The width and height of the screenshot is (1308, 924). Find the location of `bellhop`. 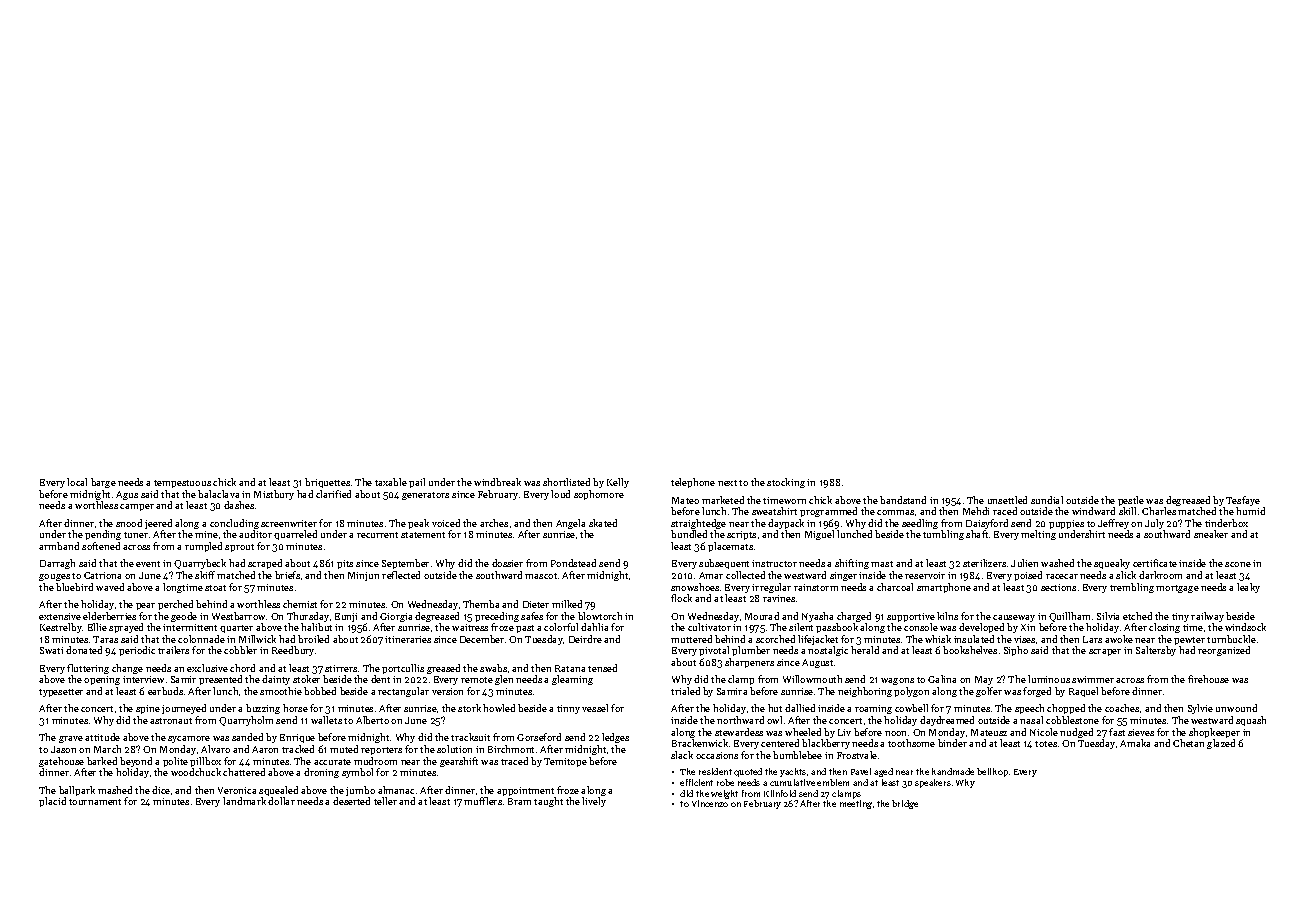

bellhop is located at coordinates (992, 772).
